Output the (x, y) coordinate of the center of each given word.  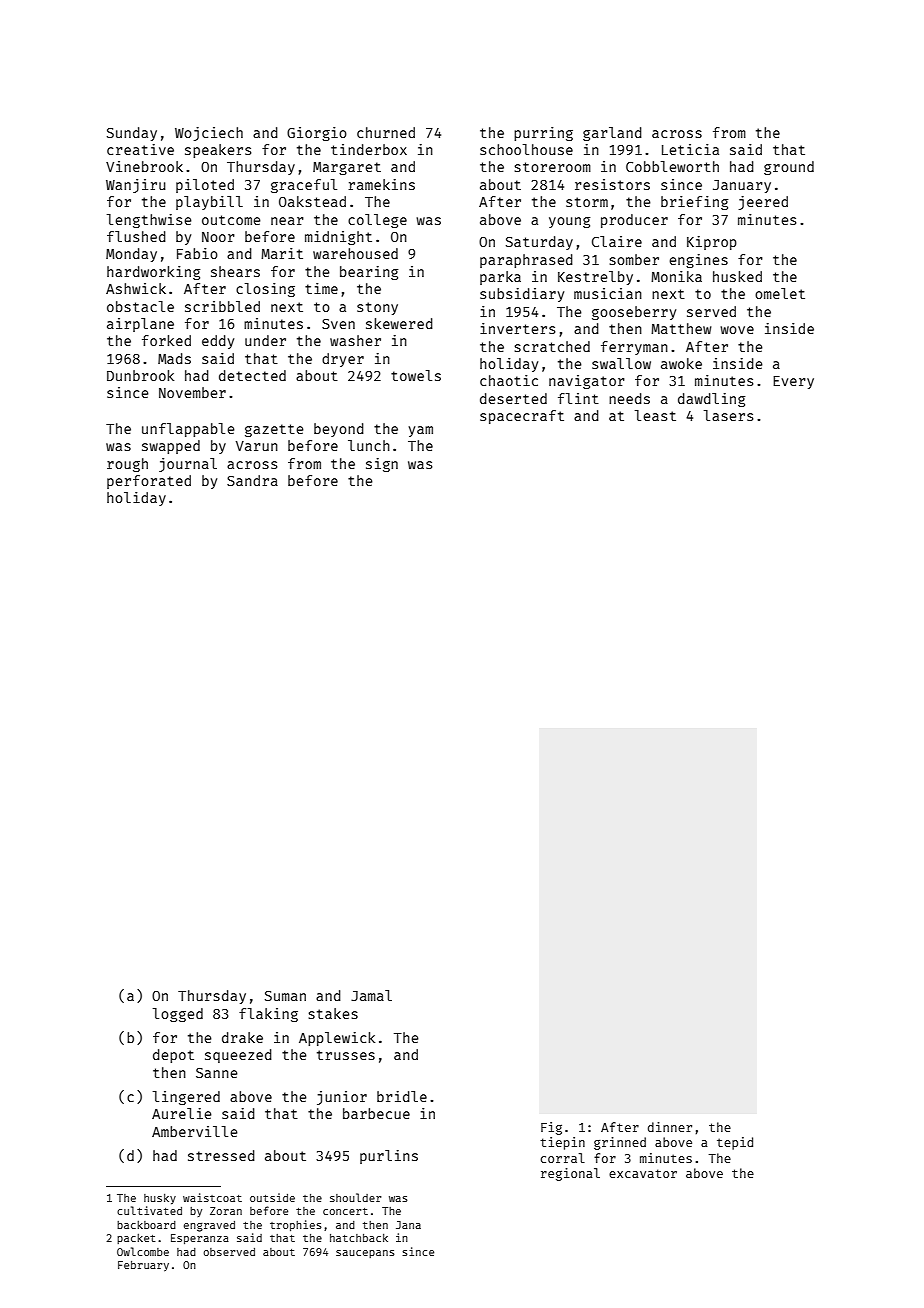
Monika (676, 276)
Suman (285, 996)
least (655, 415)
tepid (735, 1143)
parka (500, 278)
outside (272, 1197)
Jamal (371, 995)
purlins (389, 1157)
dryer (343, 360)
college (377, 221)
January (742, 186)
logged (178, 1015)
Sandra (252, 480)
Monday (131, 255)
